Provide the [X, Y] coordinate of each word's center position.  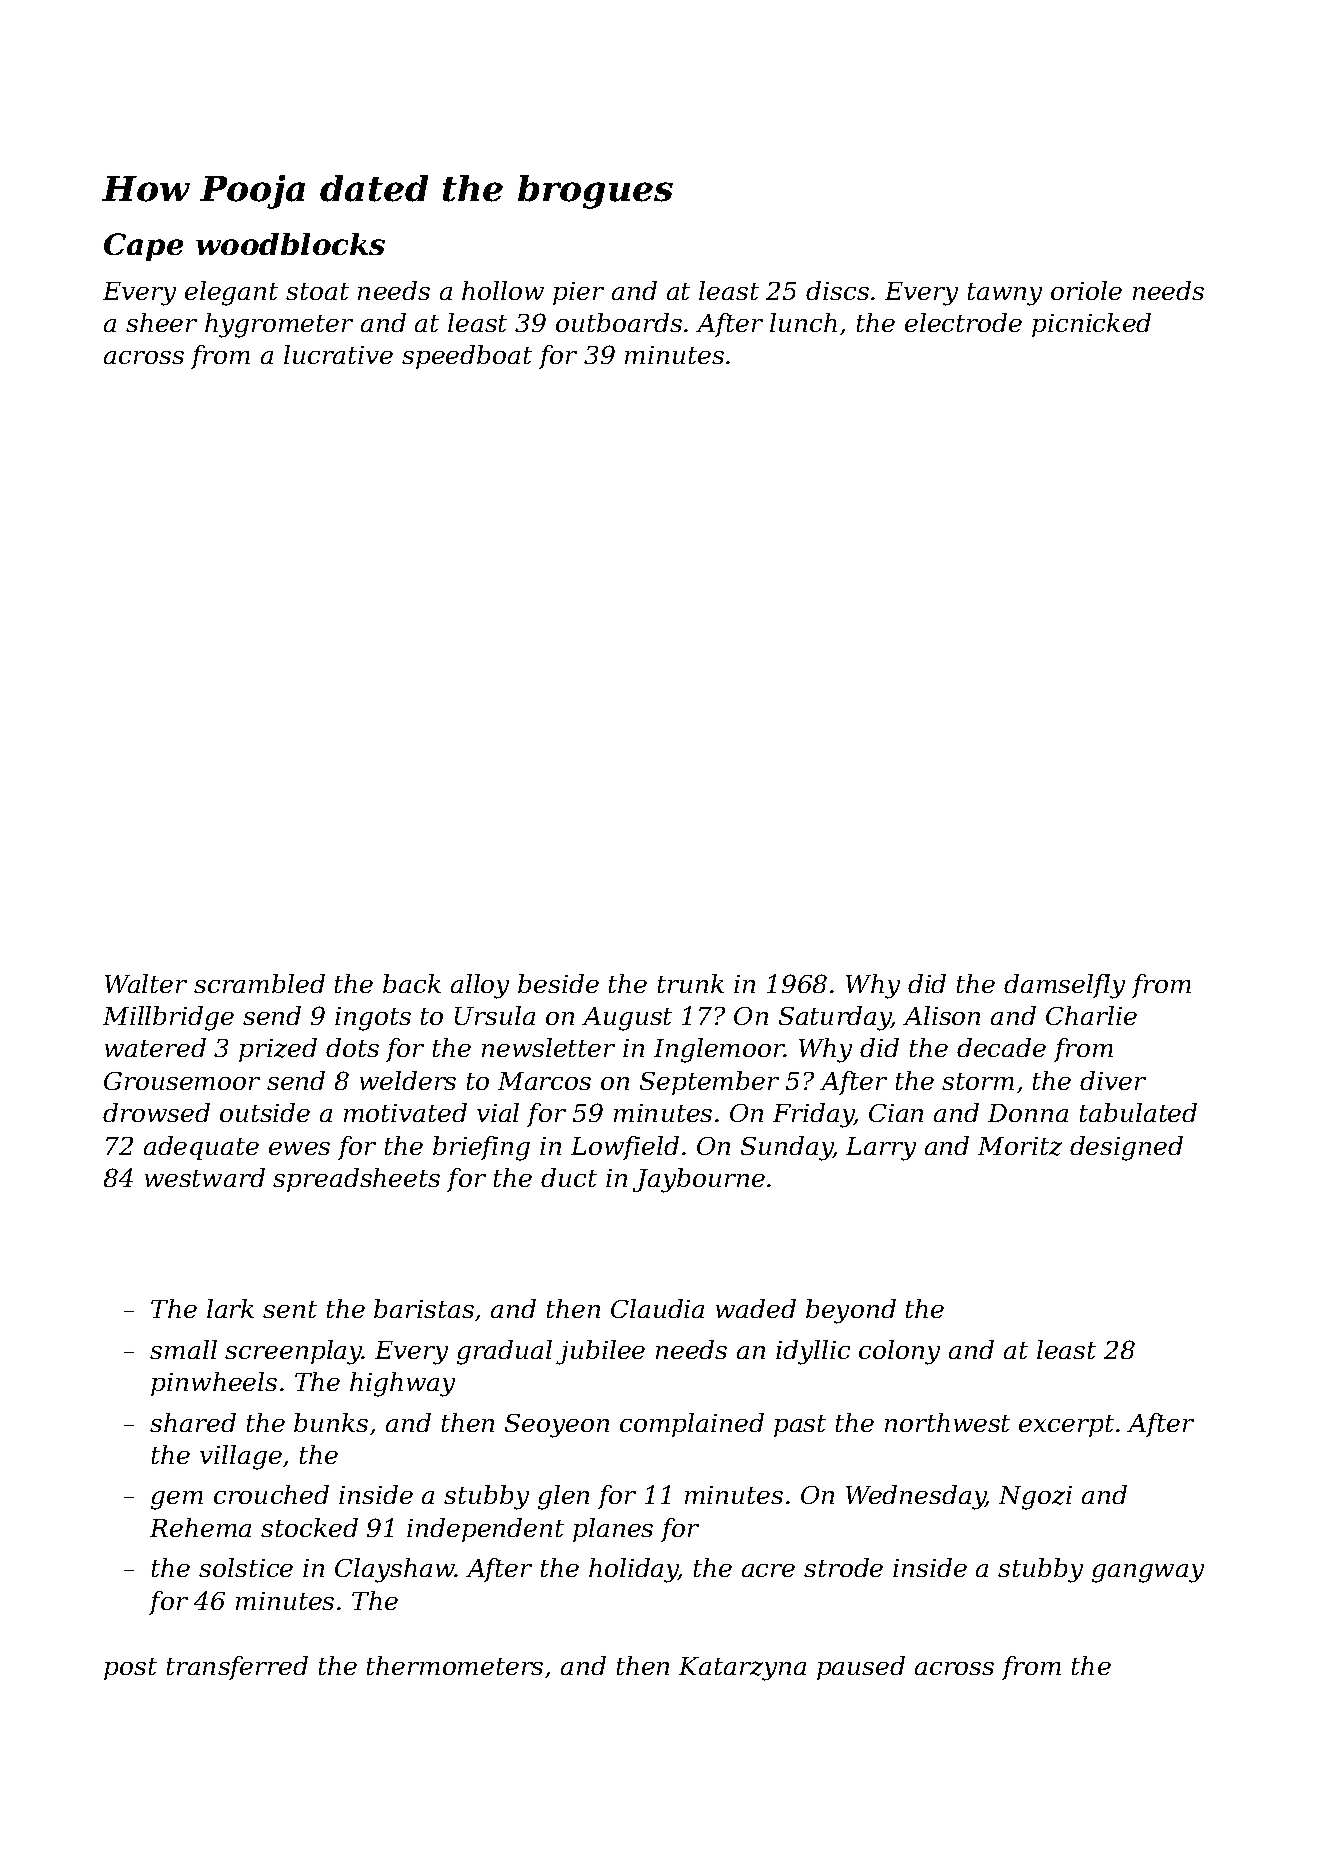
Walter [146, 983]
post [130, 1669]
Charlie [1091, 1015]
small [183, 1349]
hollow [503, 290]
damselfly [1064, 986]
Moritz [1020, 1146]
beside [558, 983]
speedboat [467, 357]
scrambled [259, 983]
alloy [480, 986]
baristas [424, 1308]
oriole [1086, 290]
